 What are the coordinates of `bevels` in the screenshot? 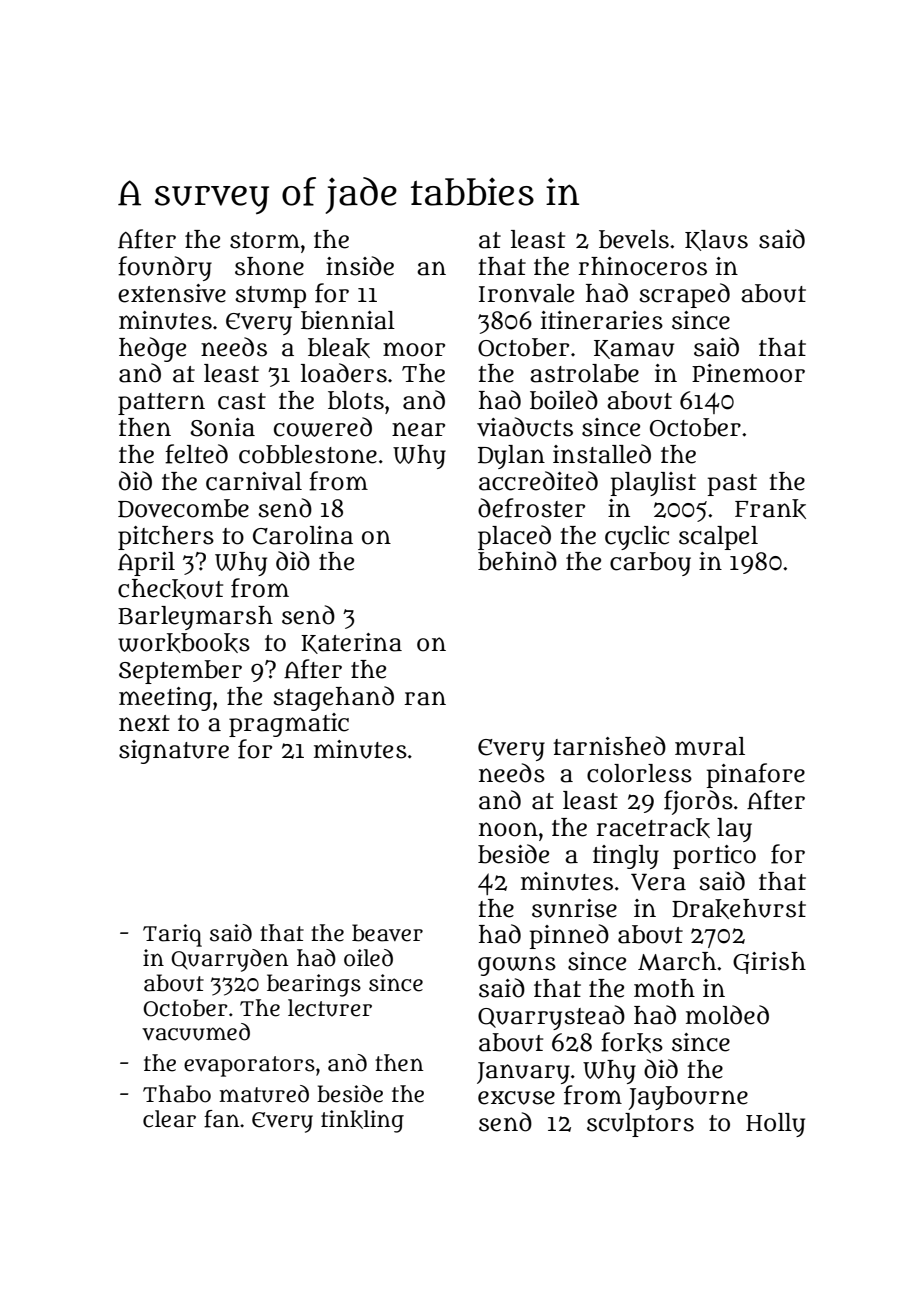 It's located at (634, 239).
